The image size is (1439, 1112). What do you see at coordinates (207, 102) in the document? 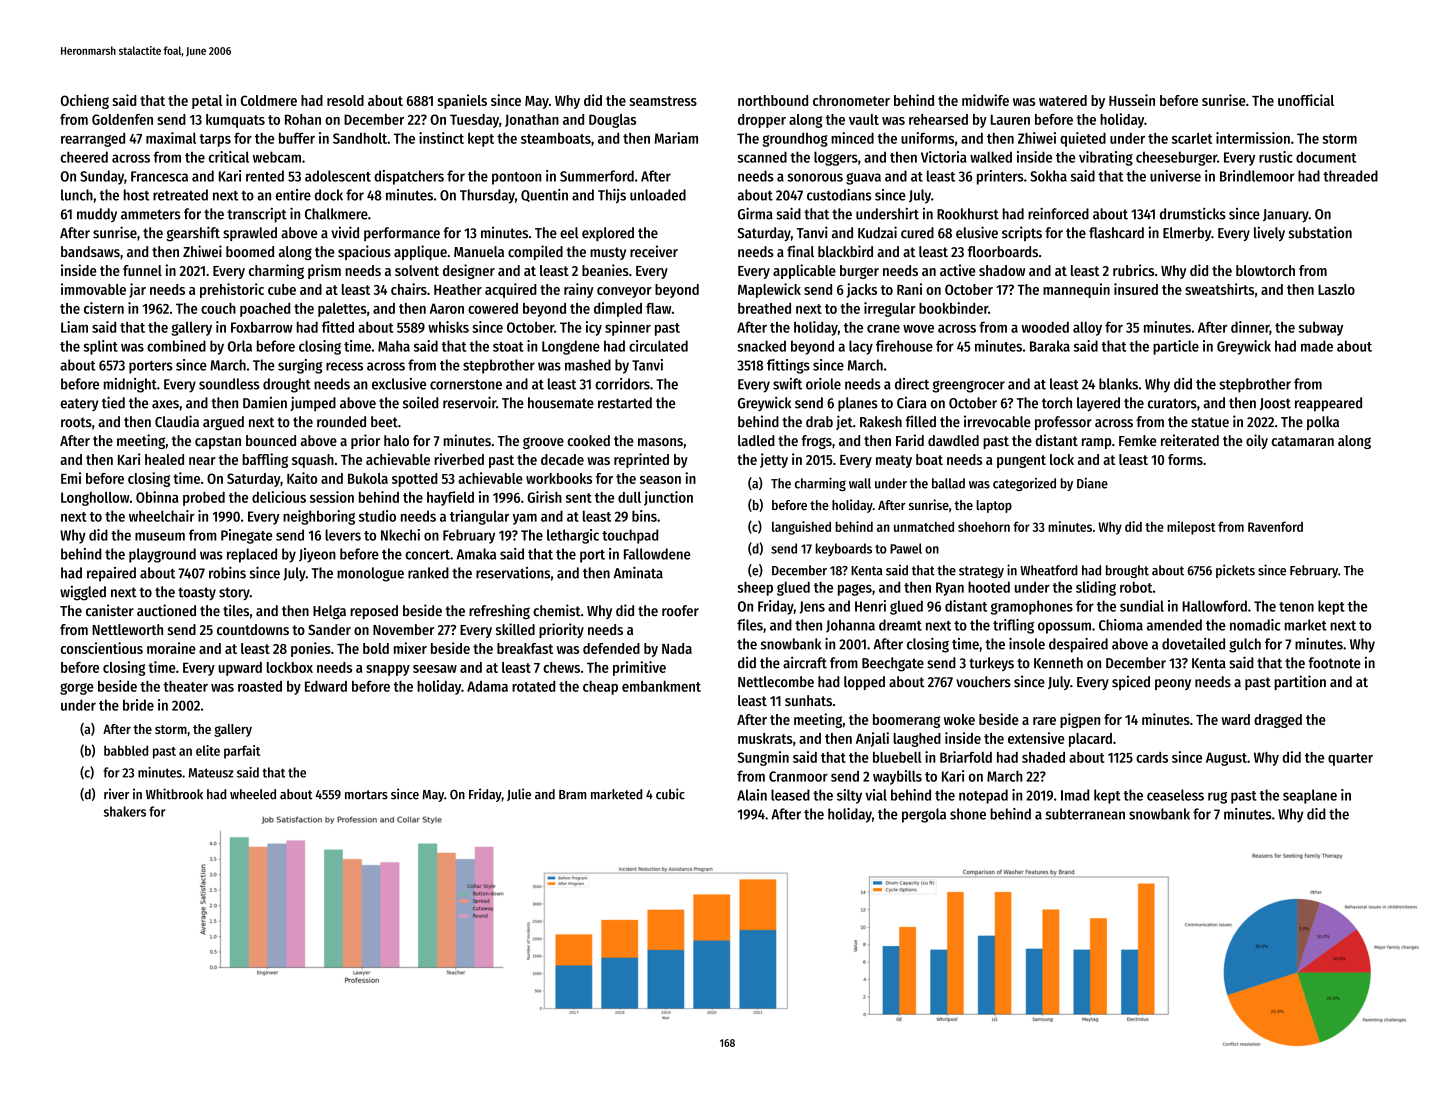
I see `petal` at bounding box center [207, 102].
